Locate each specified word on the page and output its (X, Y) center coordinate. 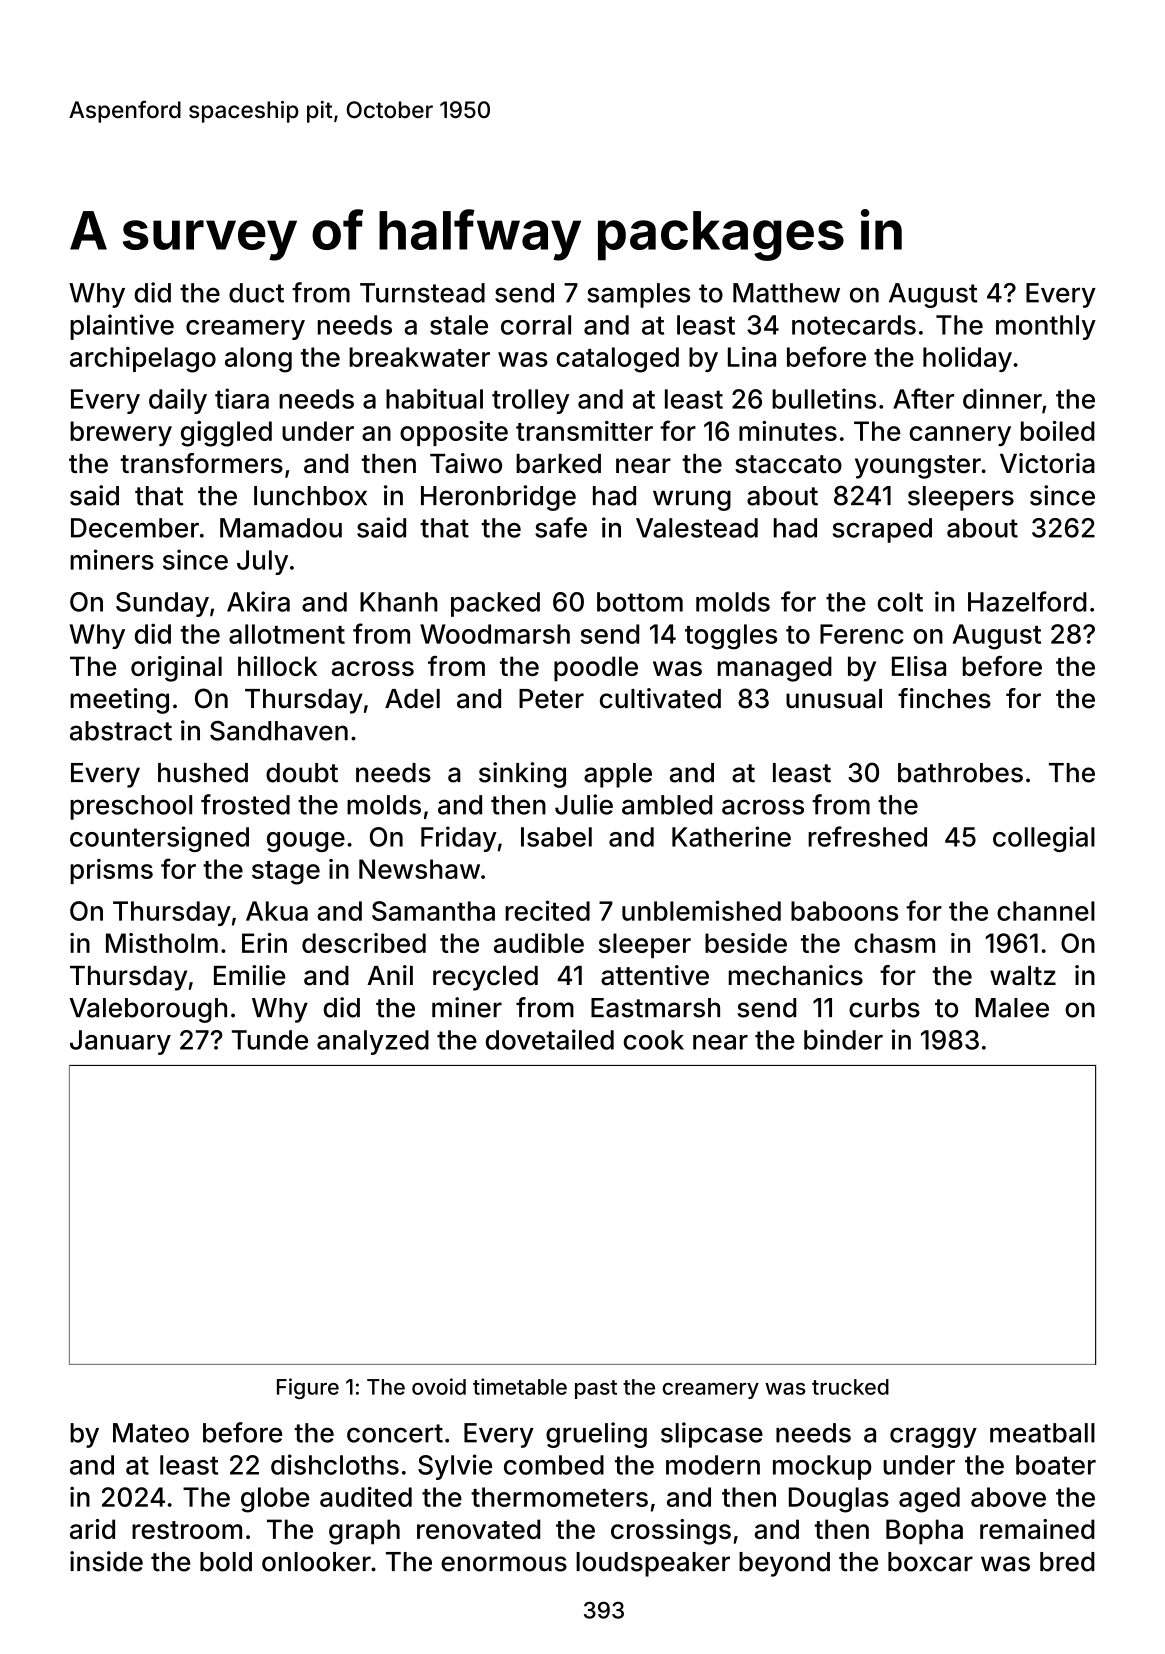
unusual (834, 699)
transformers (202, 463)
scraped (882, 530)
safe (561, 527)
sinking (522, 775)
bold (226, 1562)
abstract (121, 731)
